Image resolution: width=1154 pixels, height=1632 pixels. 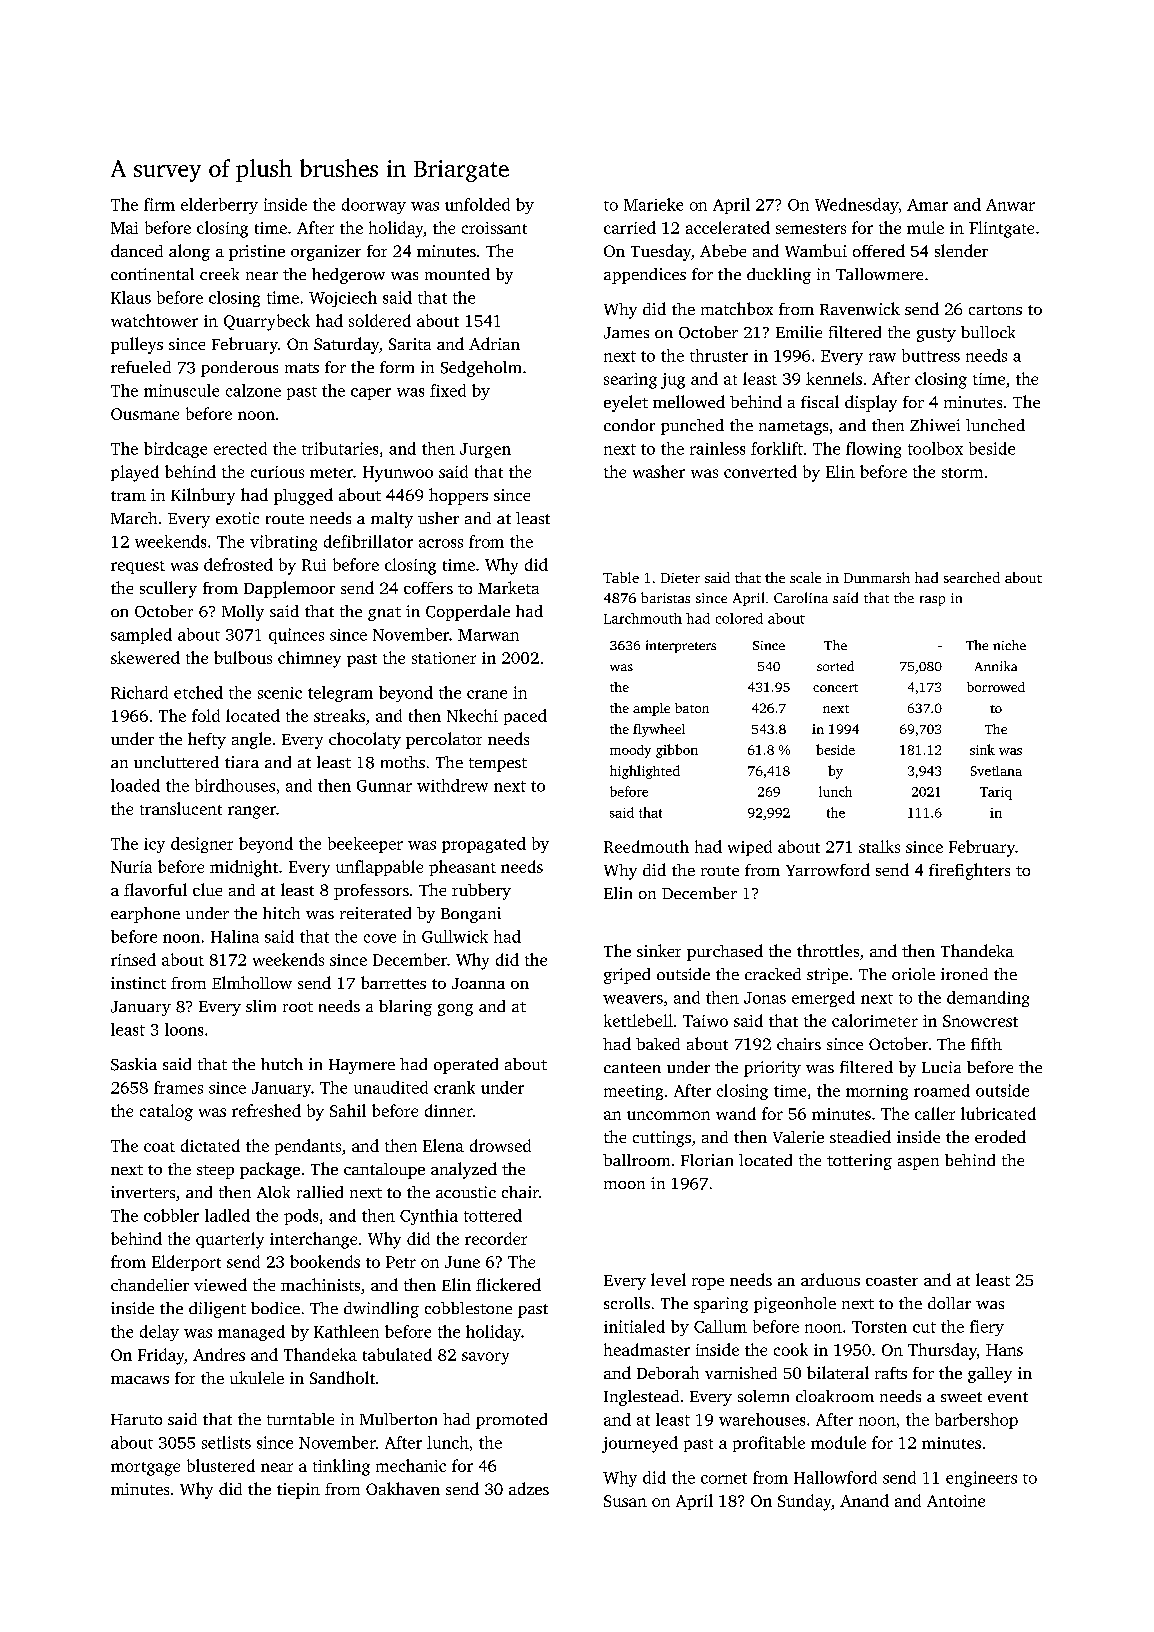 I want to click on chocolaty, so click(x=365, y=740).
